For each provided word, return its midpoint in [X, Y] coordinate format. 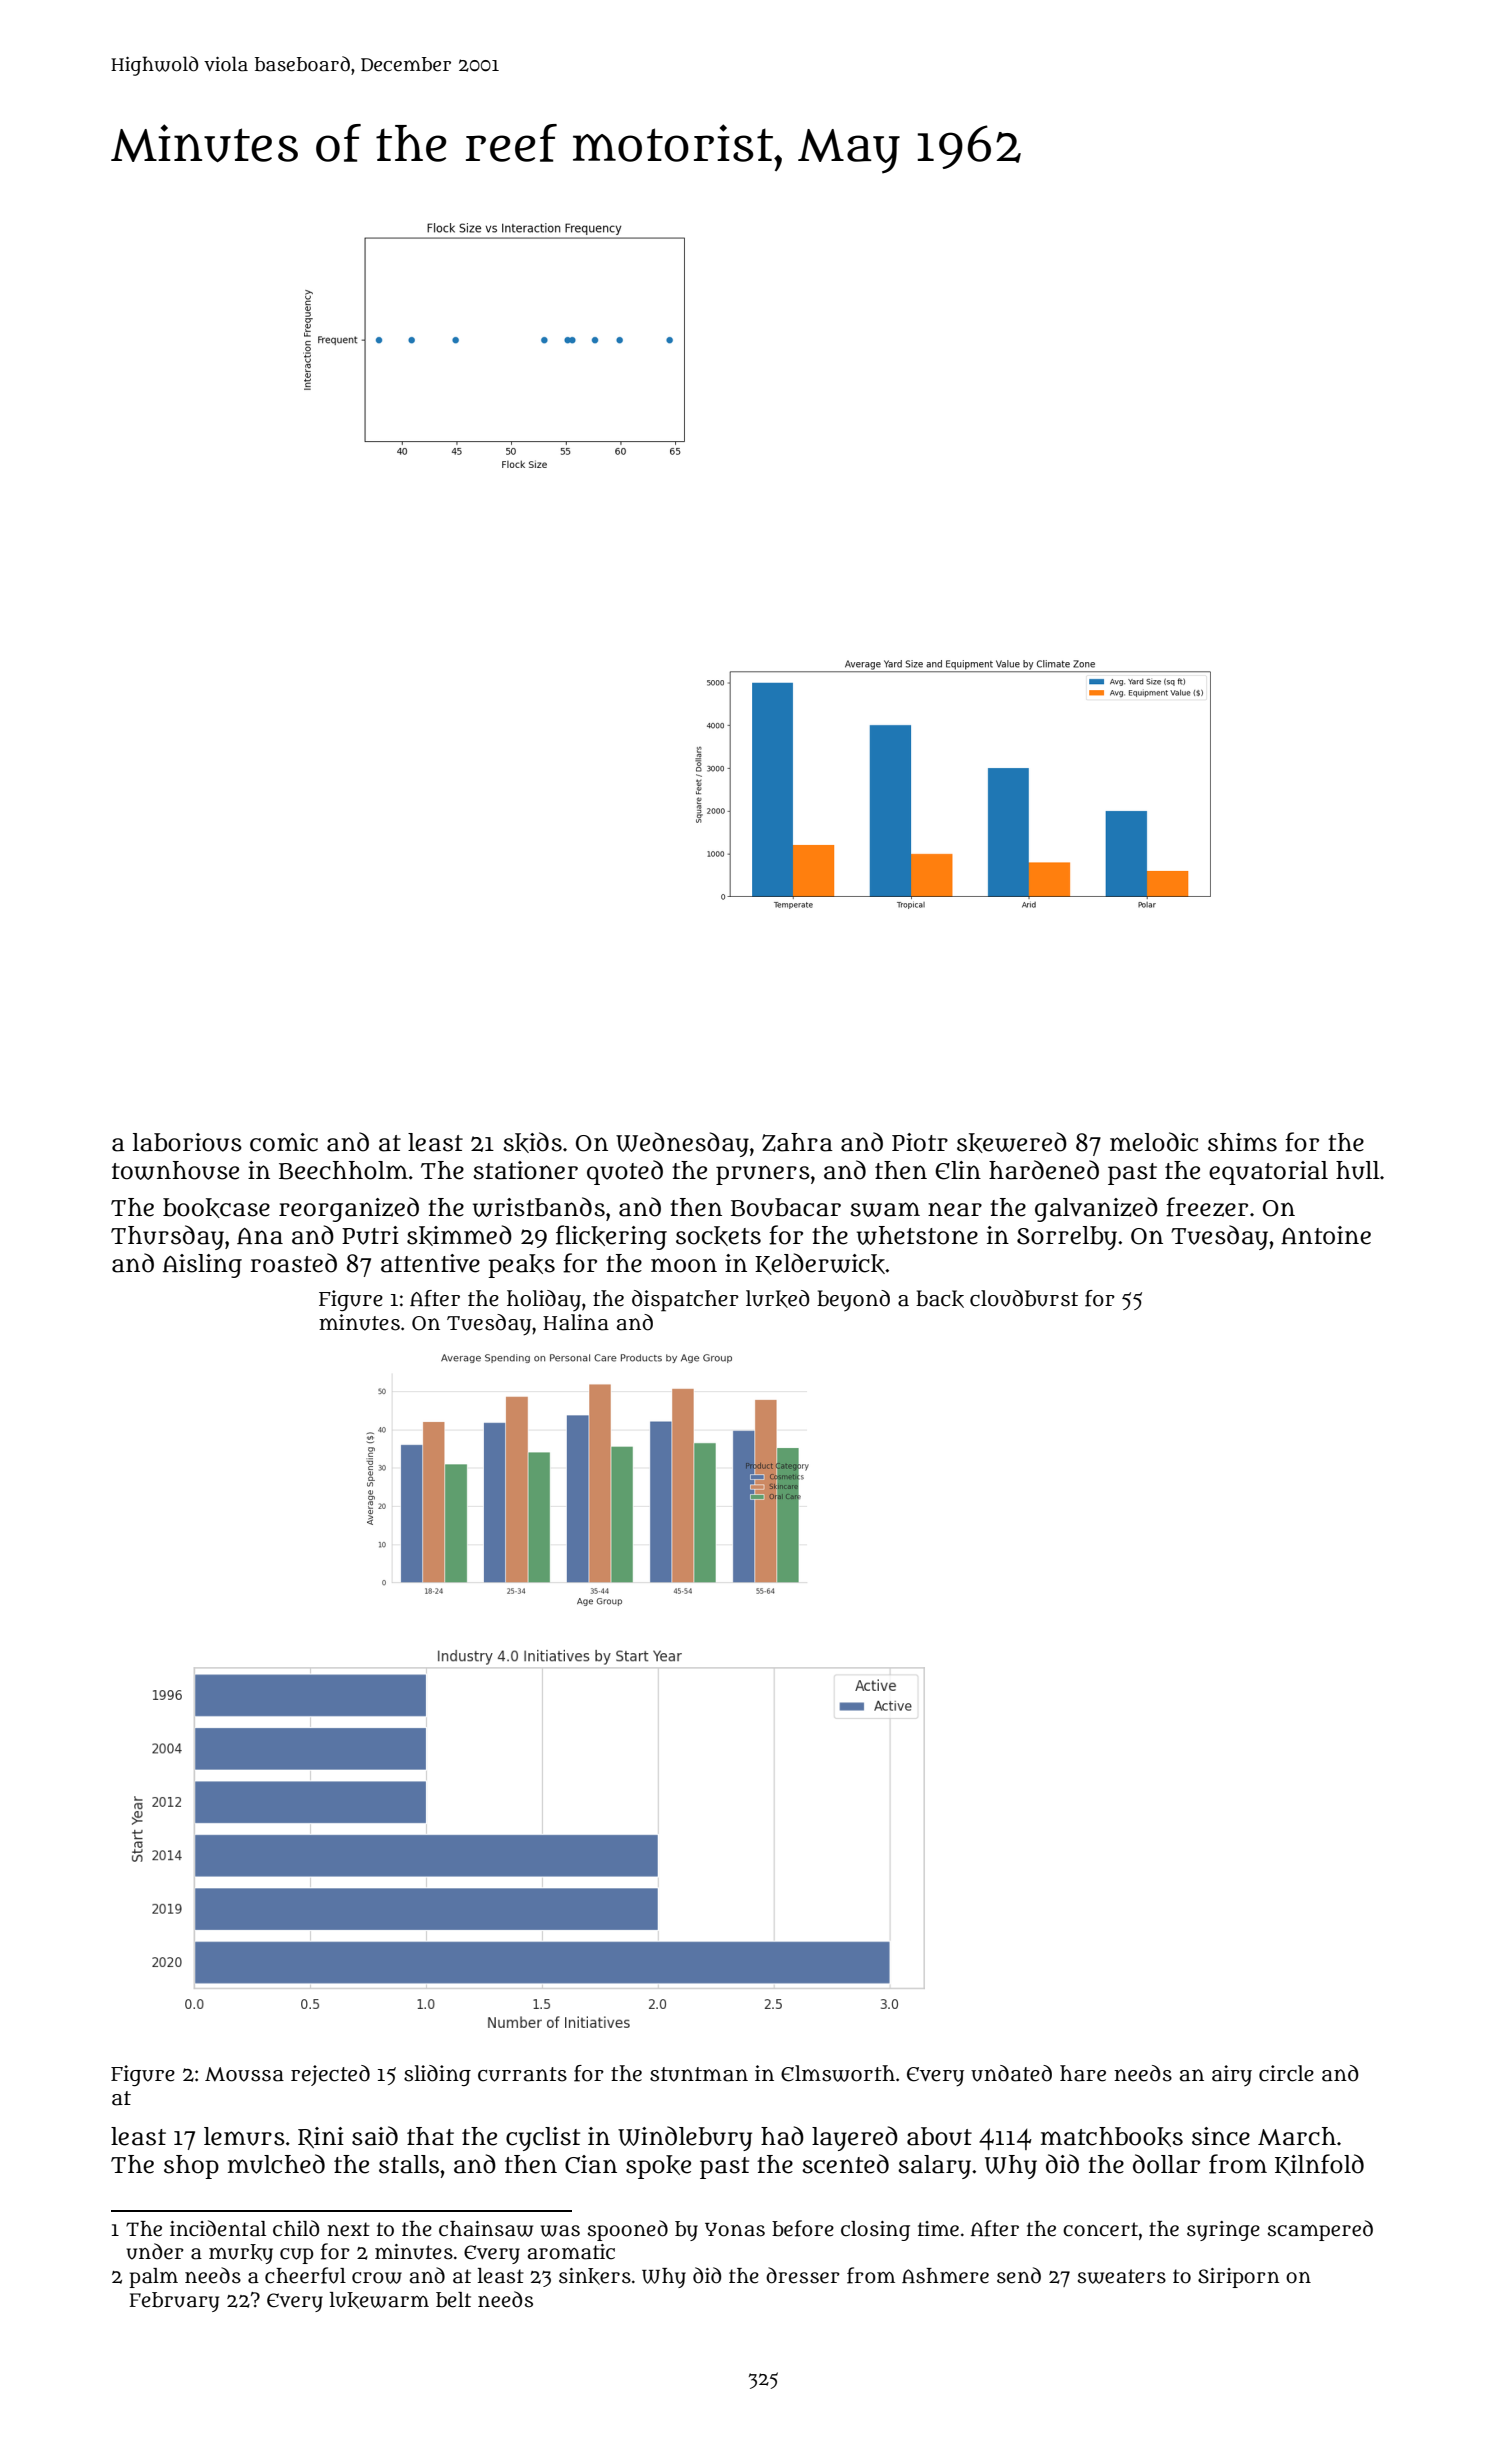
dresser [803, 2275]
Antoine [1326, 1235]
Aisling [202, 1266]
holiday [544, 1300]
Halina [576, 1322]
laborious [187, 1142]
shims [1242, 1142]
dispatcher [685, 1301]
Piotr [920, 1142]
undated [1011, 2073]
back [940, 1299]
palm [153, 2278]
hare [1083, 2073]
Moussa [244, 2074]
